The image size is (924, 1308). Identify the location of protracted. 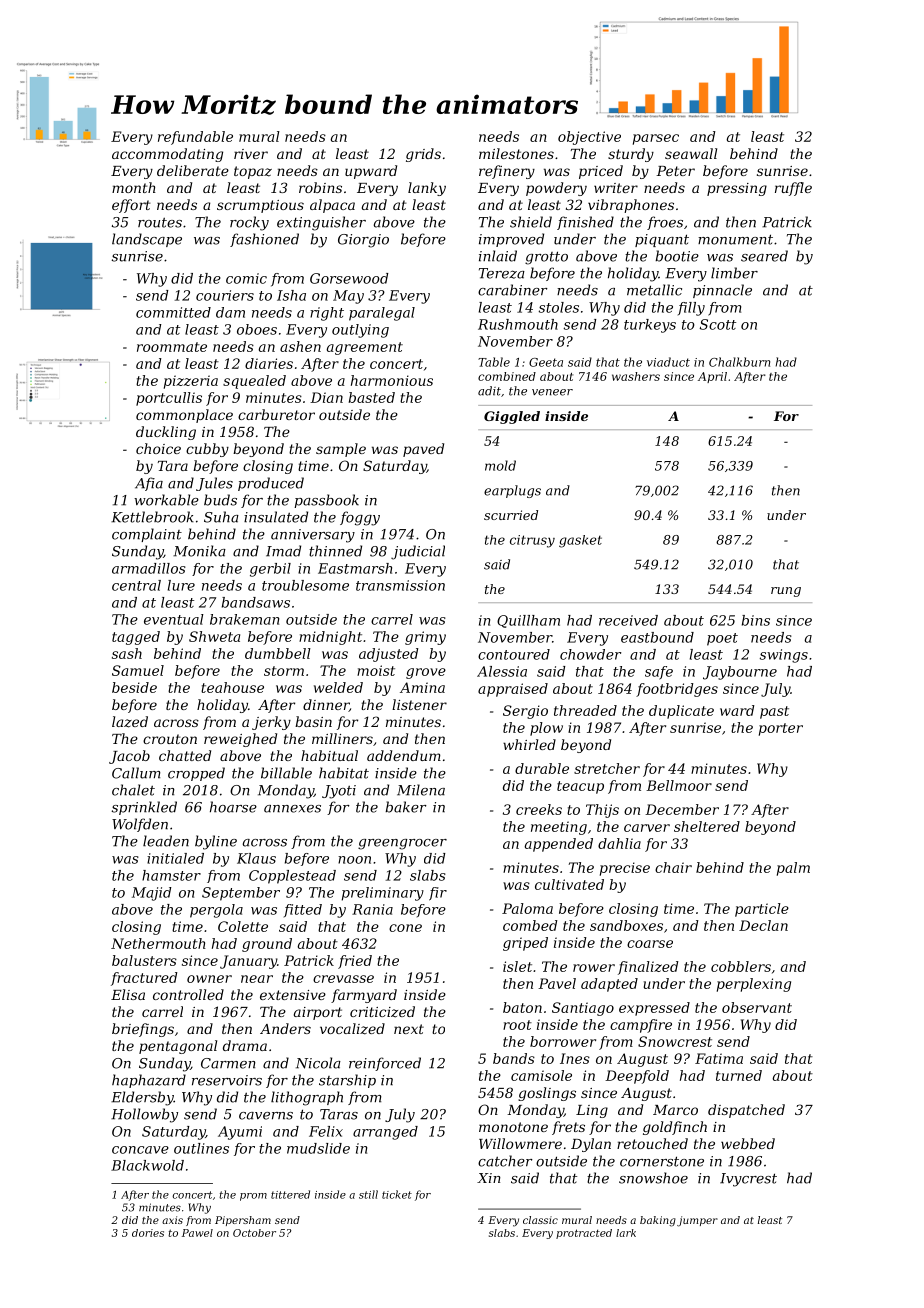
(584, 1234).
